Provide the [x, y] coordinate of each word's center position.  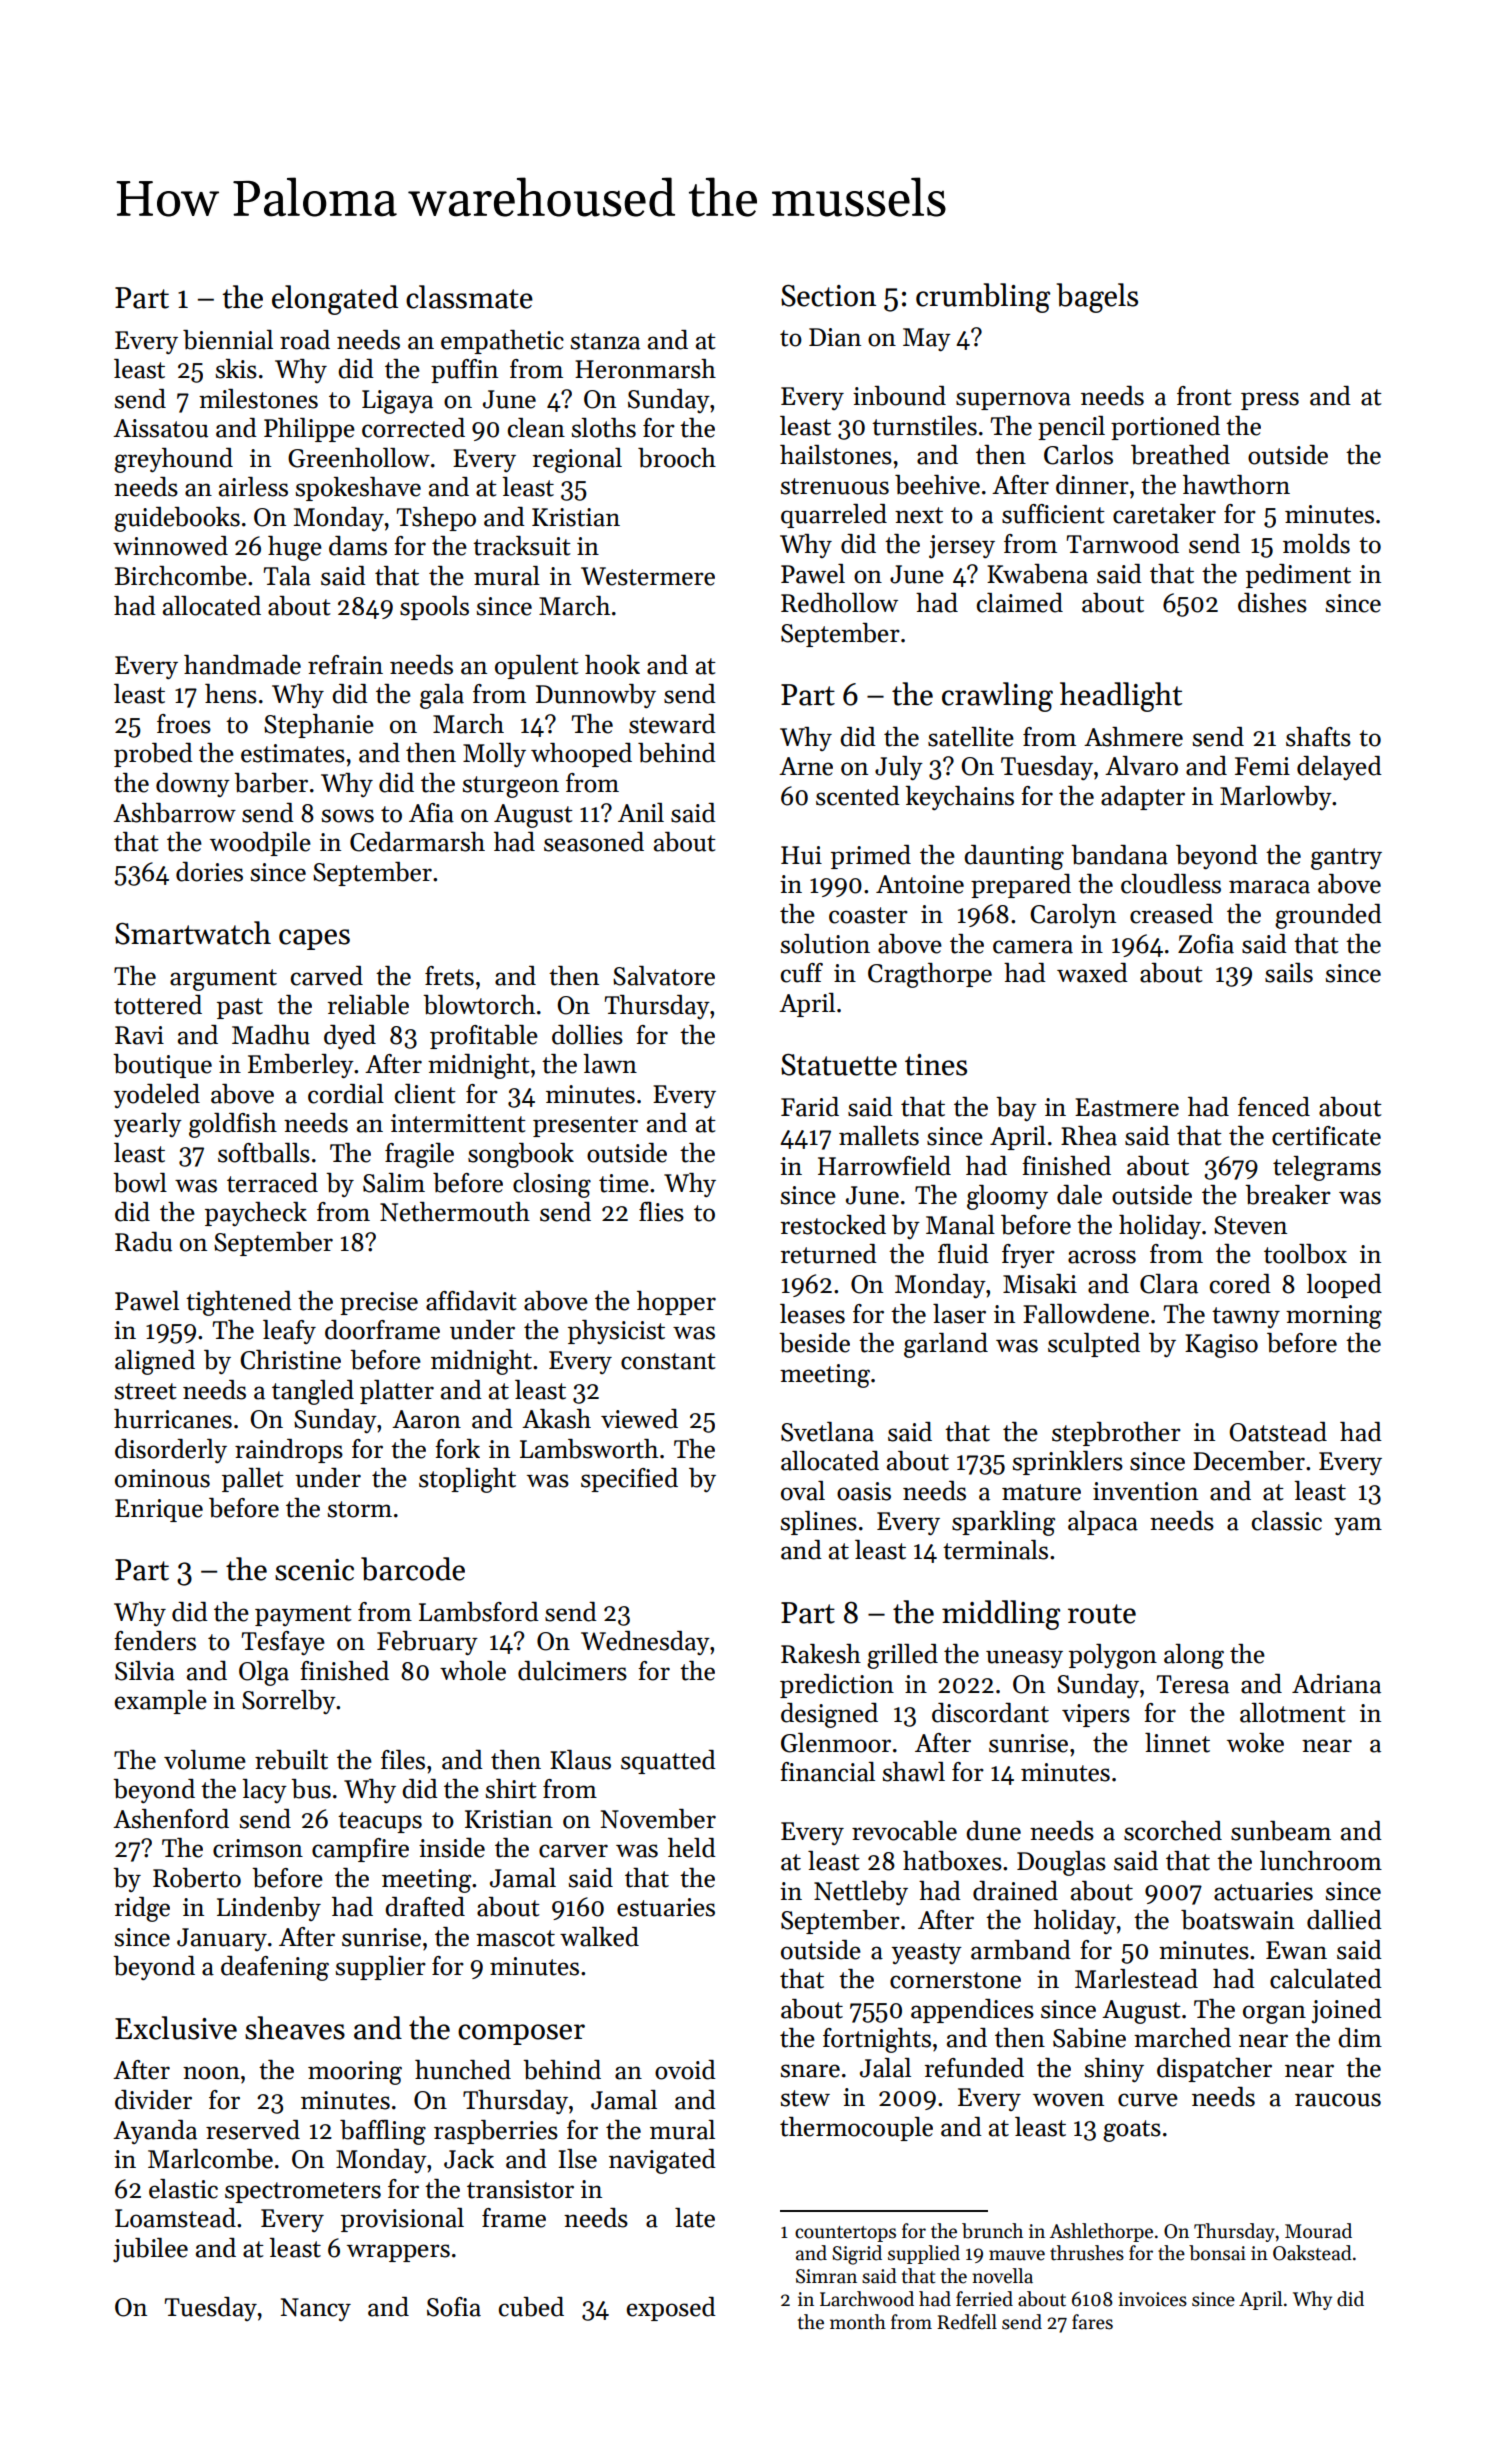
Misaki [1040, 1284]
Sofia [454, 2307]
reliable [368, 1005]
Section [828, 296]
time [624, 1183]
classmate [469, 297]
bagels [1097, 298]
